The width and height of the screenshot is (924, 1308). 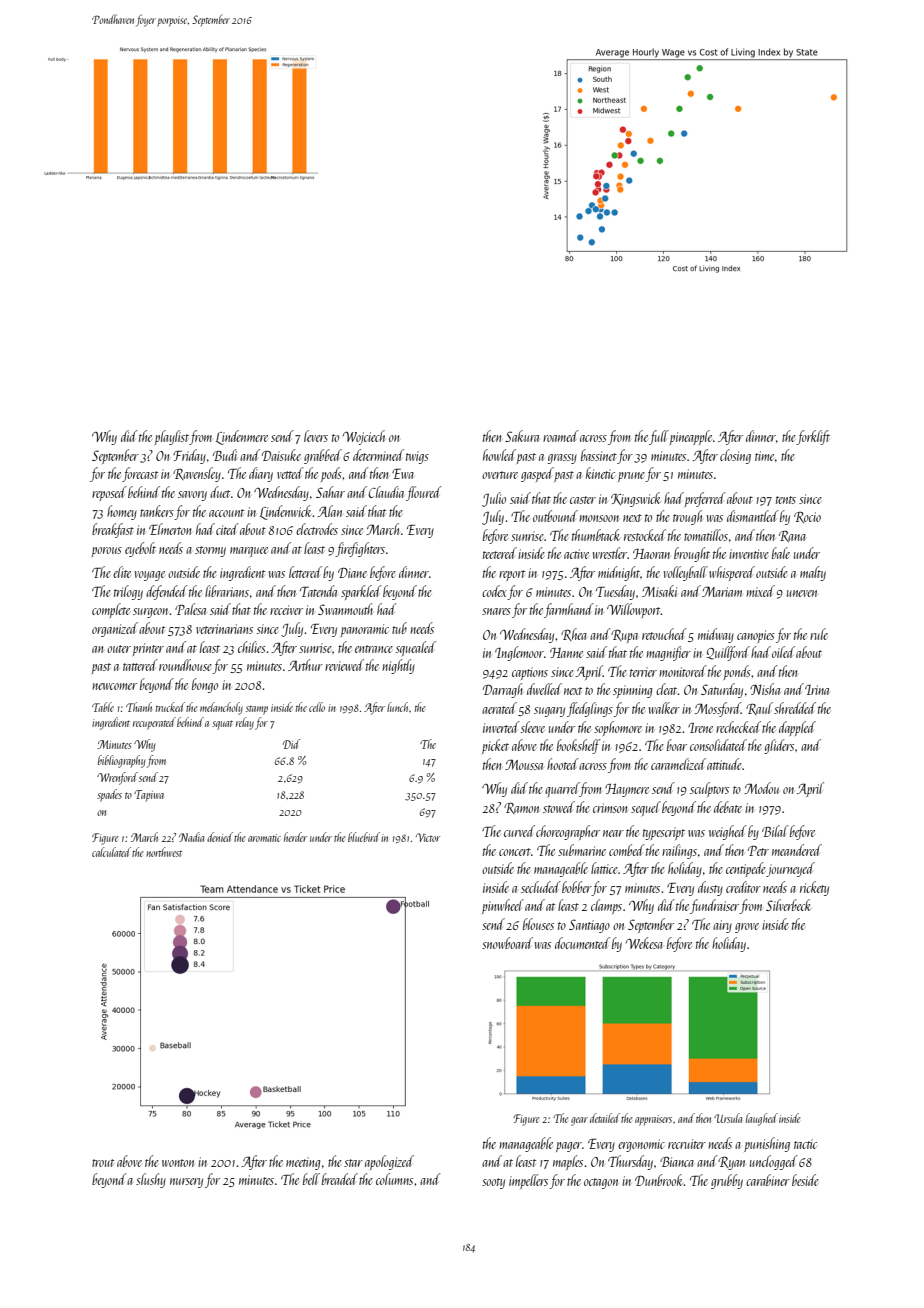 What do you see at coordinates (503, 906) in the screenshot?
I see `pinwheel` at bounding box center [503, 906].
